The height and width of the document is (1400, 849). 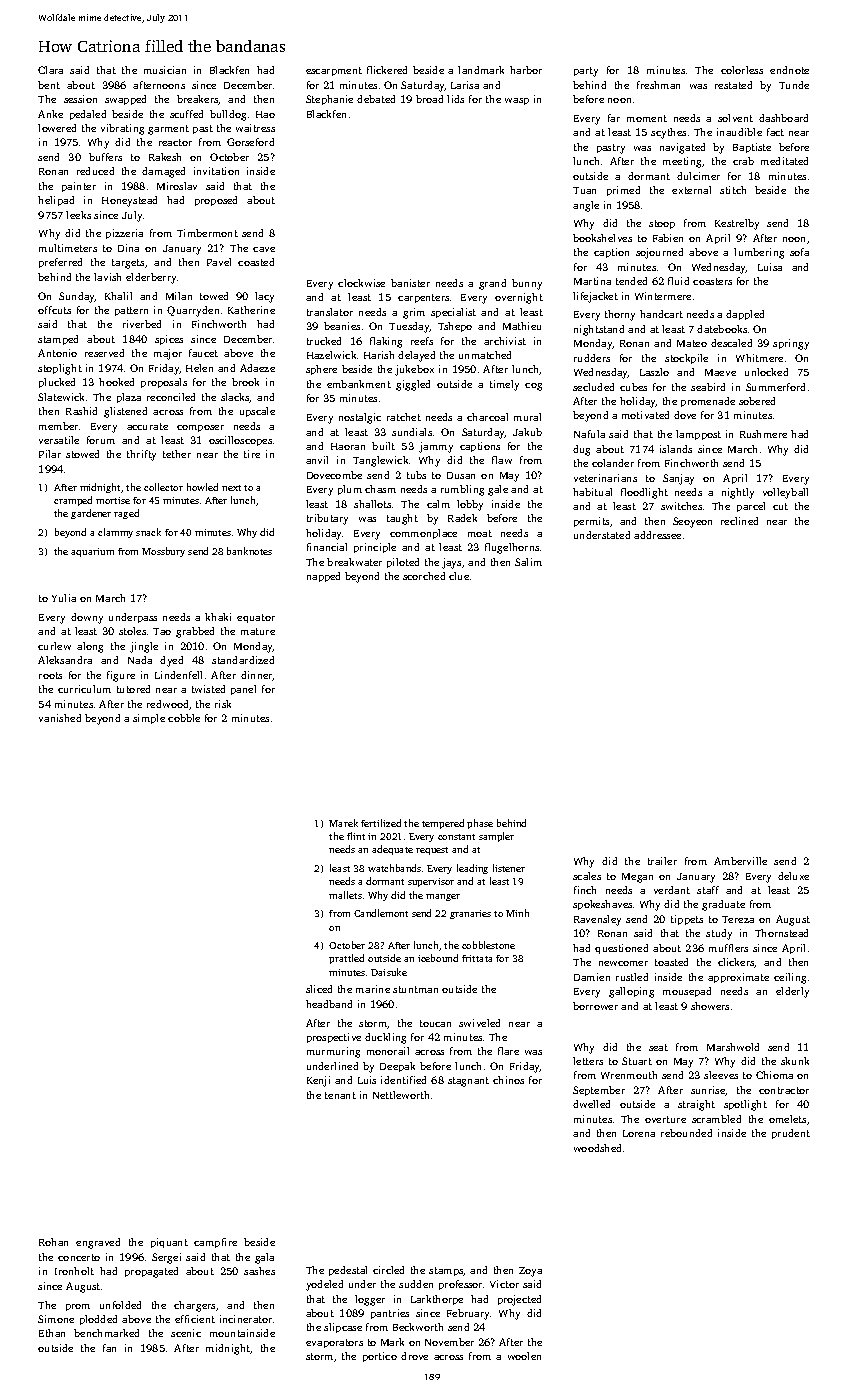 I want to click on session, so click(x=80, y=99).
